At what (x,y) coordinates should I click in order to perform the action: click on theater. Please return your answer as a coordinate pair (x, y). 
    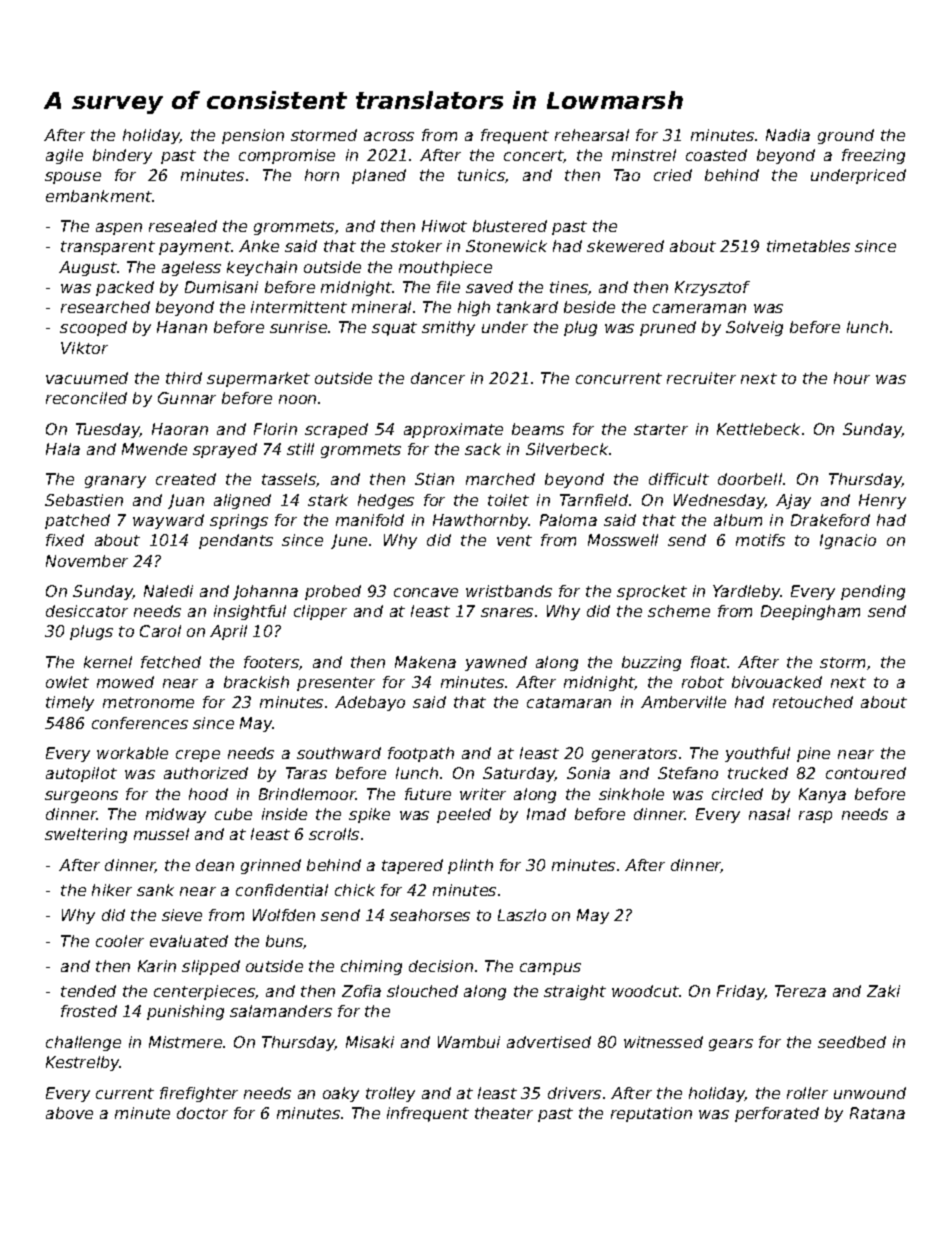
    Looking at the image, I should click on (504, 1113).
